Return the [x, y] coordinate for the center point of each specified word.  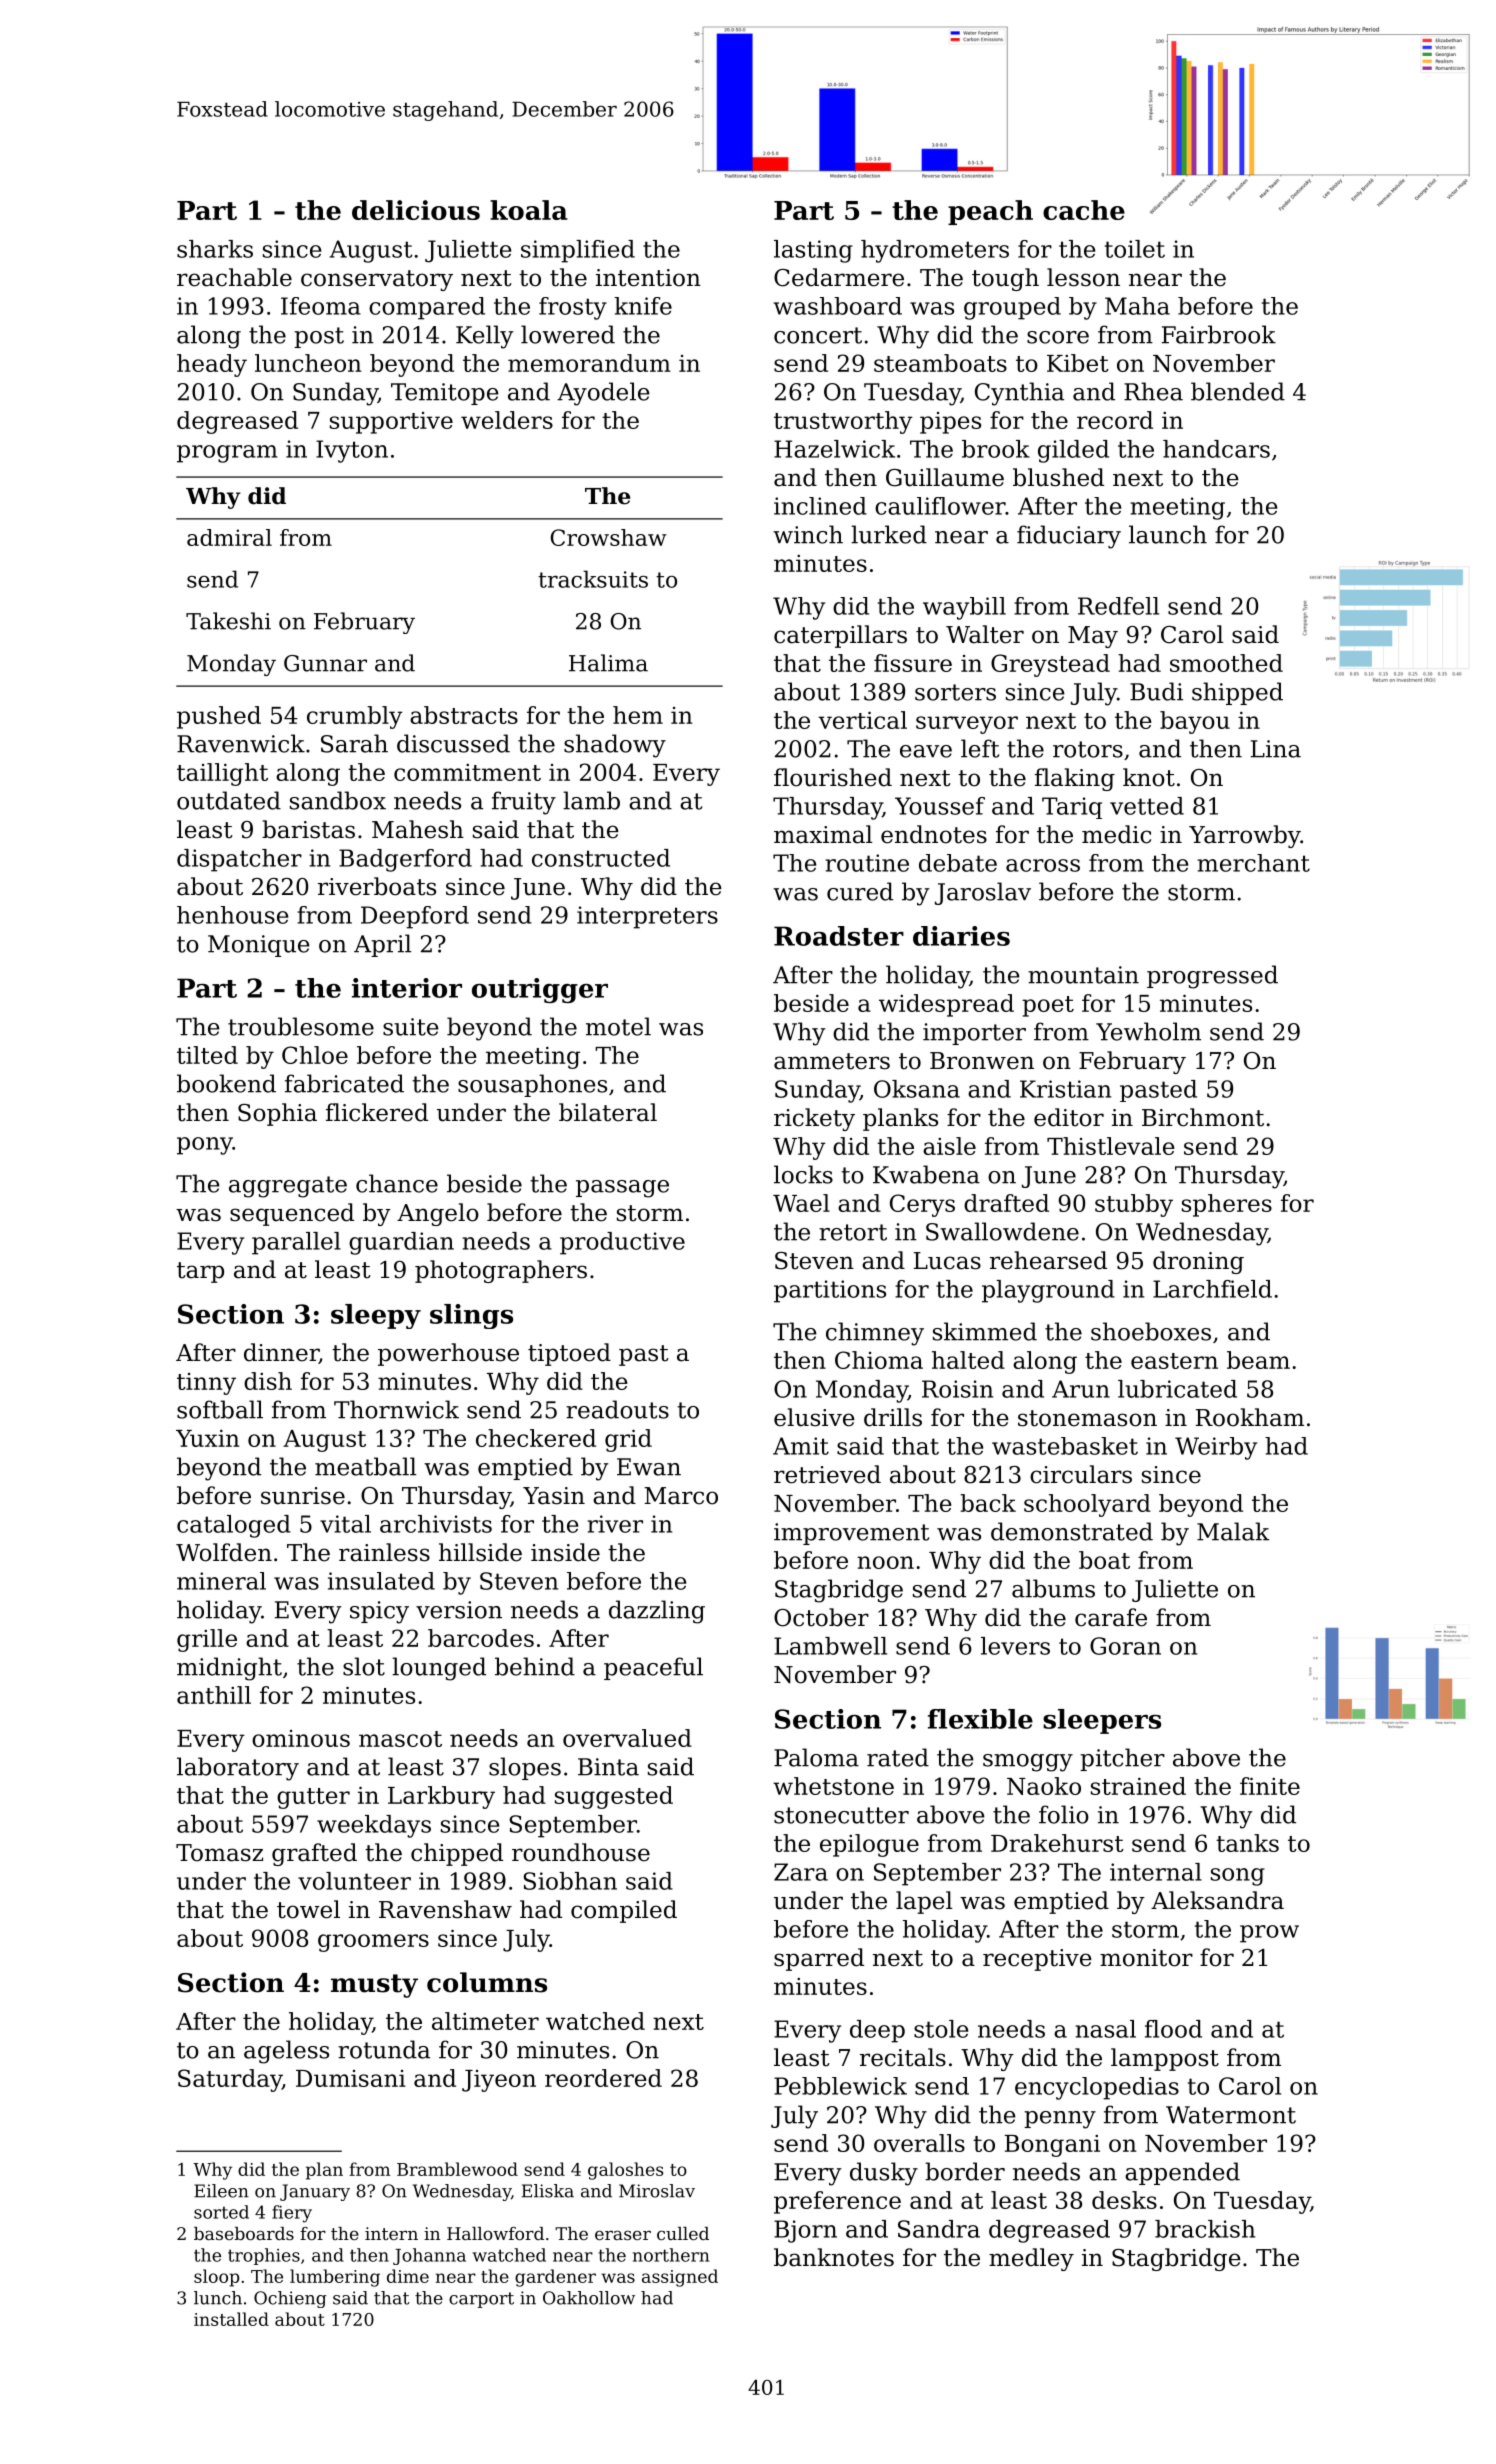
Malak [1233, 1531]
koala [529, 210]
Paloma [816, 1757]
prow [1269, 1934]
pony [205, 1146]
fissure [913, 663]
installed [231, 2319]
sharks [215, 249]
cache [1084, 210]
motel [618, 1026]
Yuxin [207, 1438]
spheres [1227, 1205]
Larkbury [441, 1797]
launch [1168, 534]
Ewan [649, 1467]
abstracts [464, 715]
